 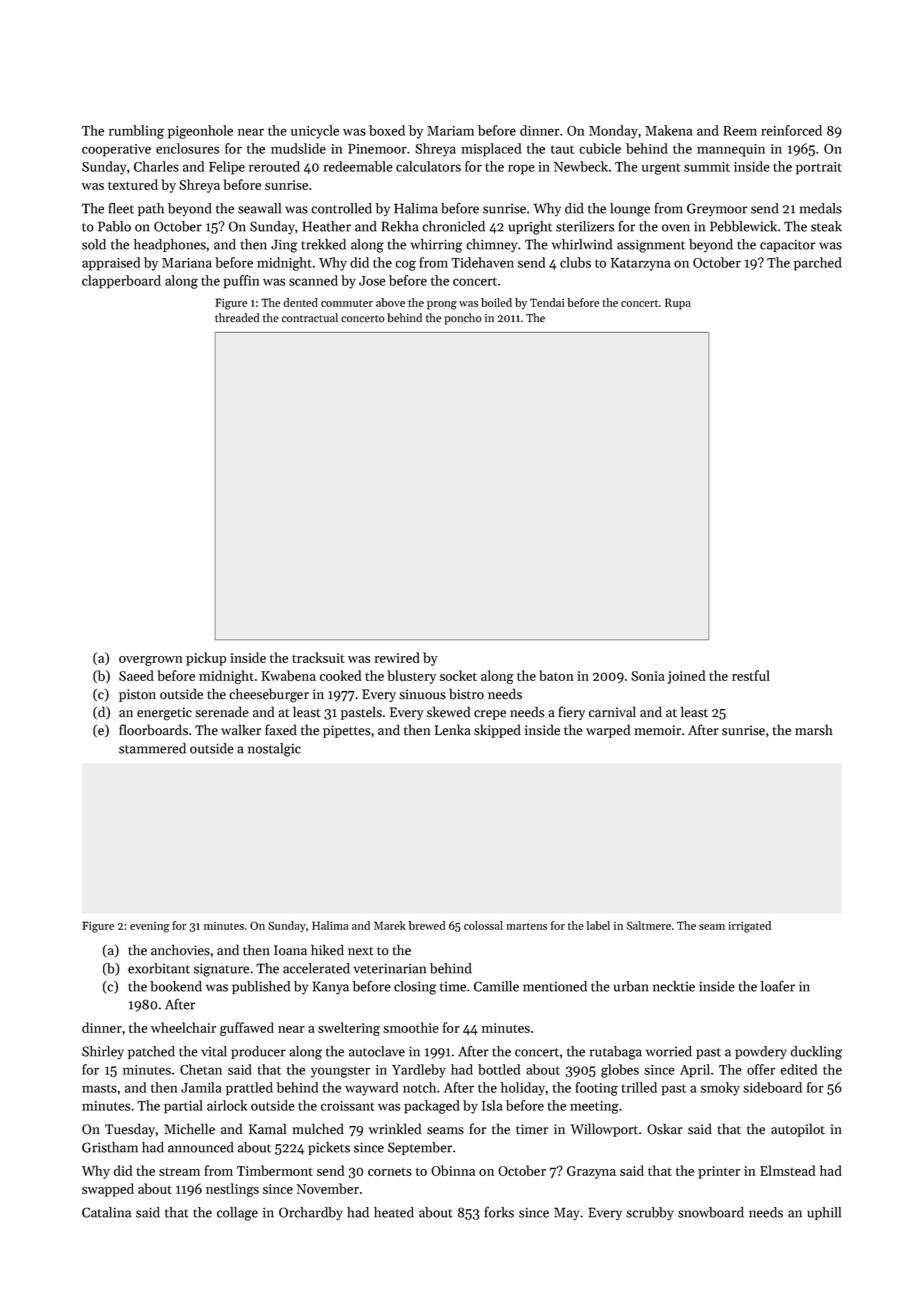 I want to click on masts, so click(x=99, y=1088).
